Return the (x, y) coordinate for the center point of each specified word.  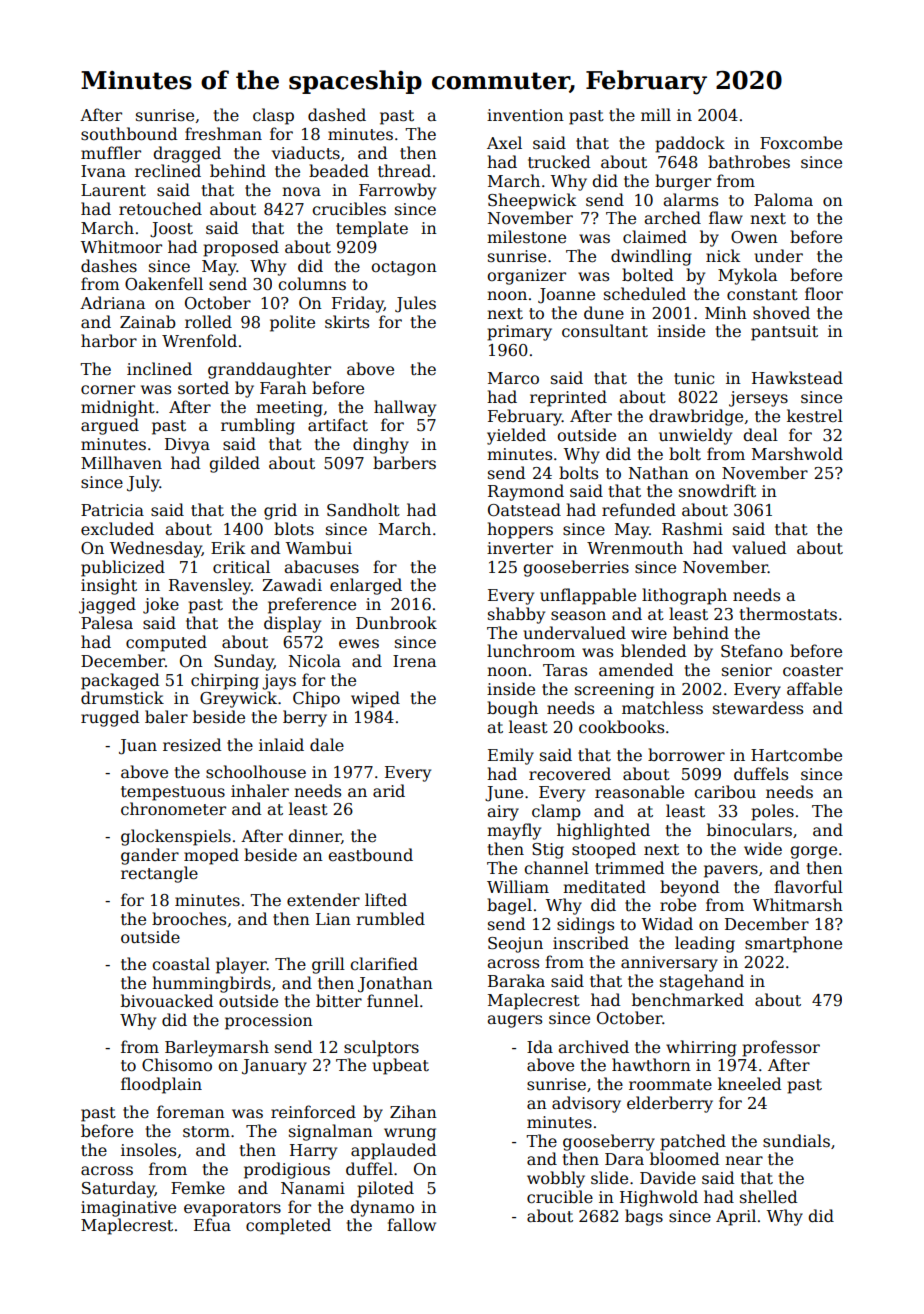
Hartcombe (796, 755)
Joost (171, 230)
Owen (754, 237)
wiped (375, 699)
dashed (337, 115)
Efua (212, 1224)
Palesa (107, 623)
